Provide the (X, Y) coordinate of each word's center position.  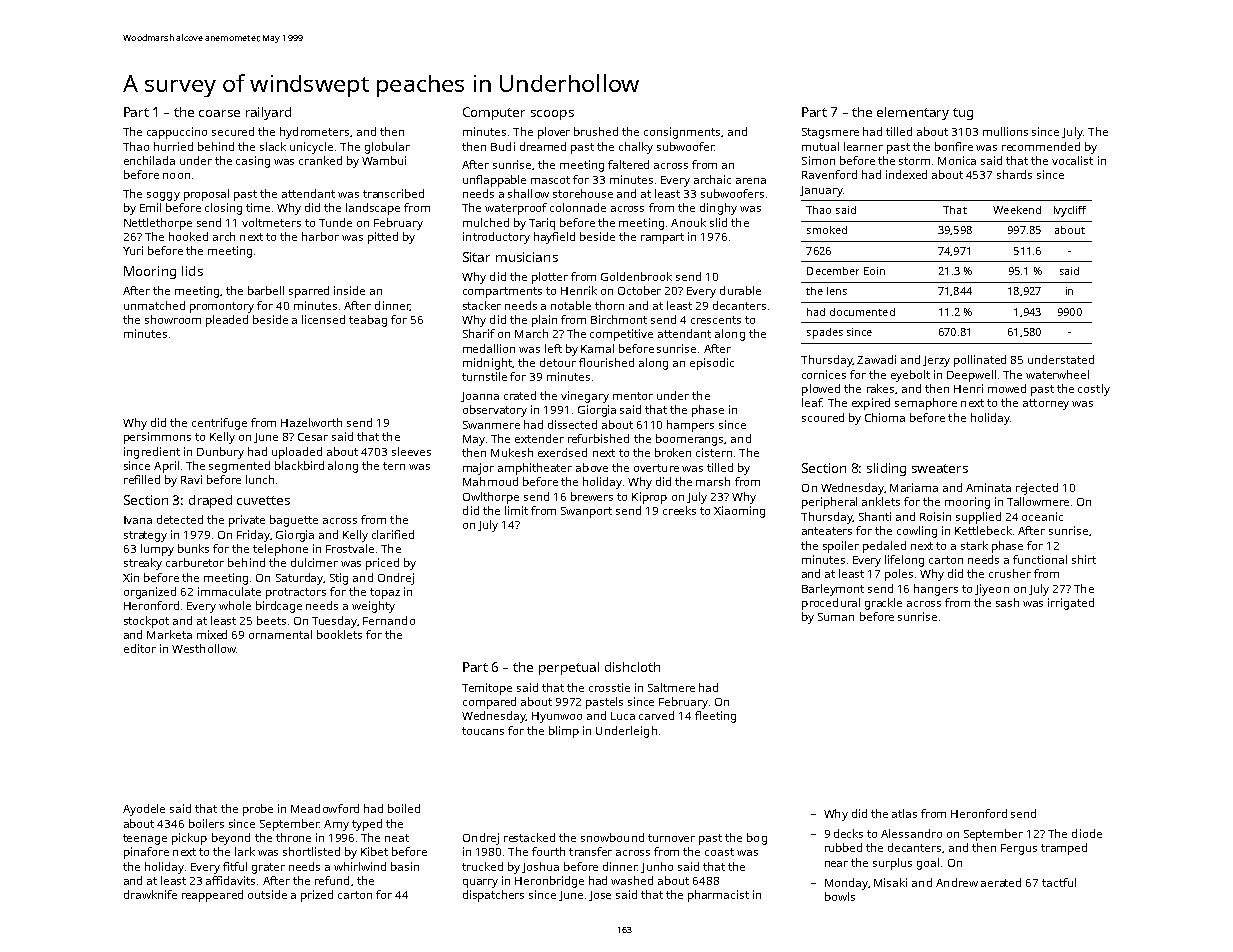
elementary (913, 113)
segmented (239, 467)
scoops (552, 115)
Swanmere (491, 425)
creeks (679, 510)
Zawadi (876, 359)
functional (1040, 559)
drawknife (150, 894)
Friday (253, 536)
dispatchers (493, 896)
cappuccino (177, 133)
